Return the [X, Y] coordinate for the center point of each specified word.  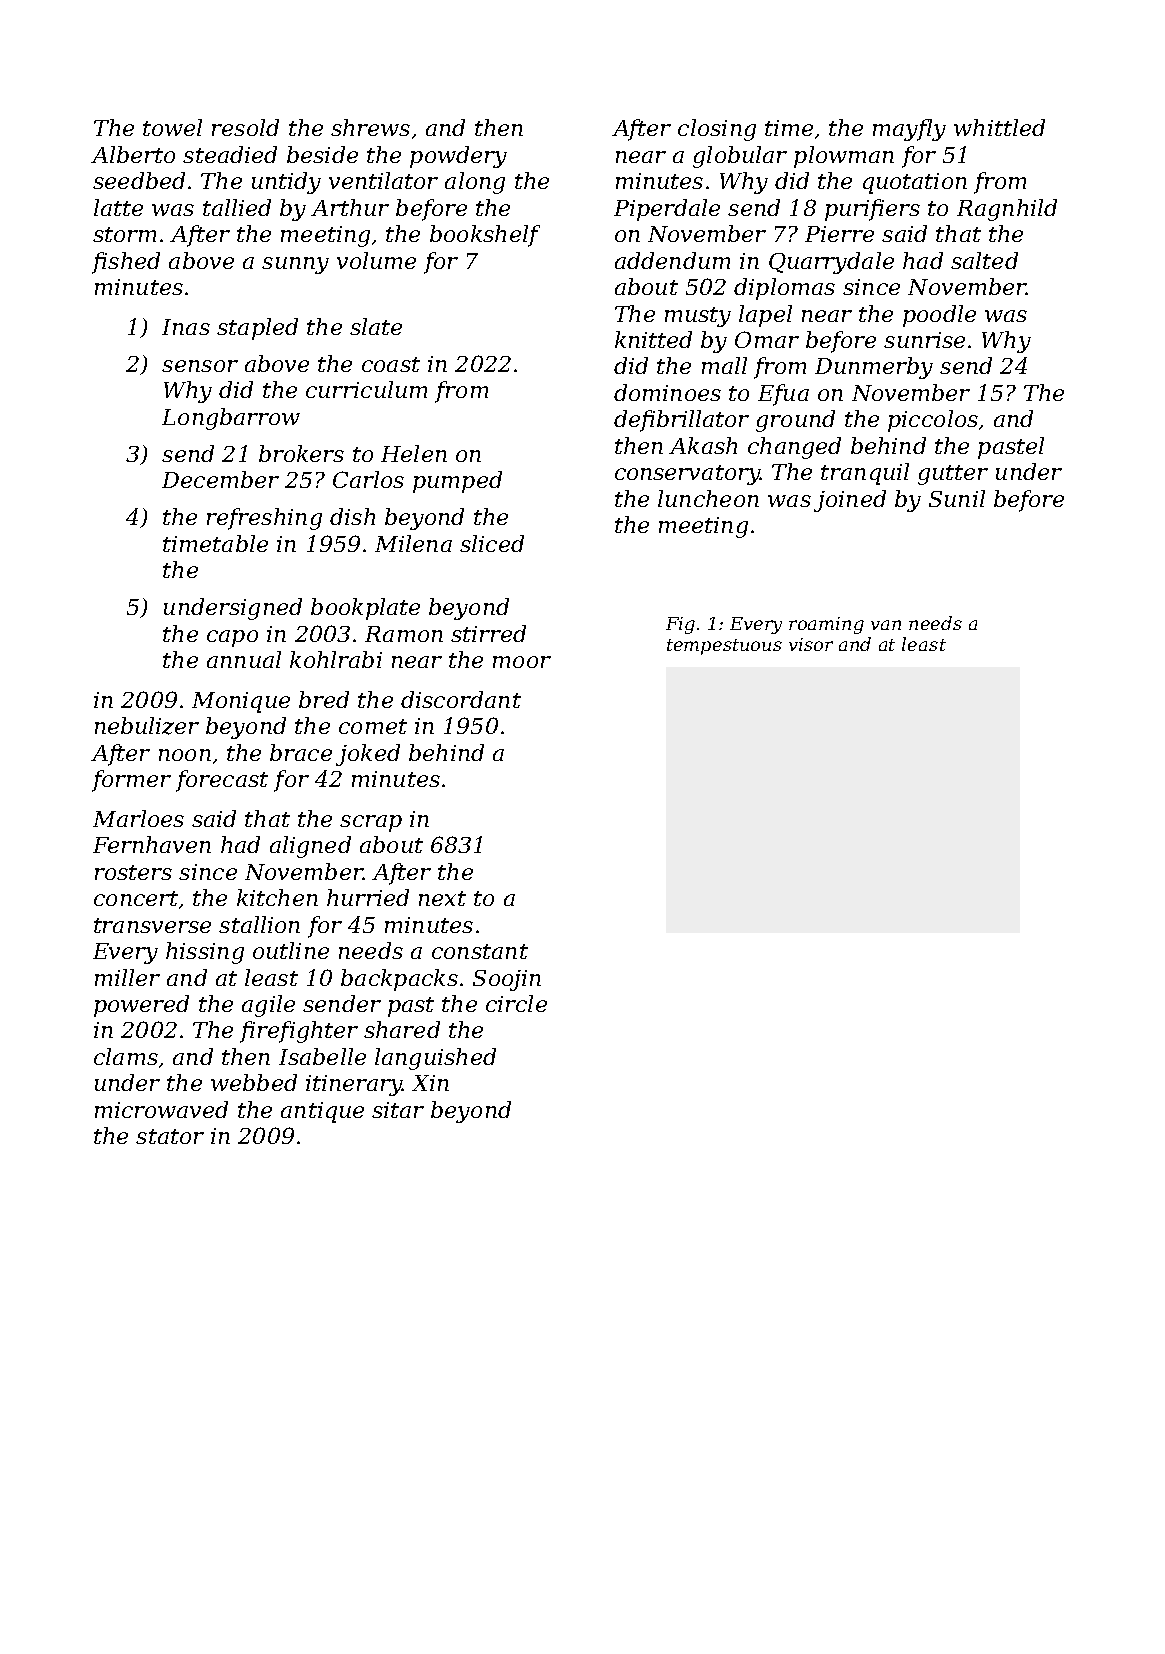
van [886, 625]
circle [516, 1003]
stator [170, 1136]
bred [324, 699]
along [475, 183]
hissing [205, 953]
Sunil [957, 498]
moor [522, 662]
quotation [915, 183]
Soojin [507, 980]
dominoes [667, 392]
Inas [186, 327]
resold [245, 127]
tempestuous [724, 647]
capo [232, 638]
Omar [767, 339]
